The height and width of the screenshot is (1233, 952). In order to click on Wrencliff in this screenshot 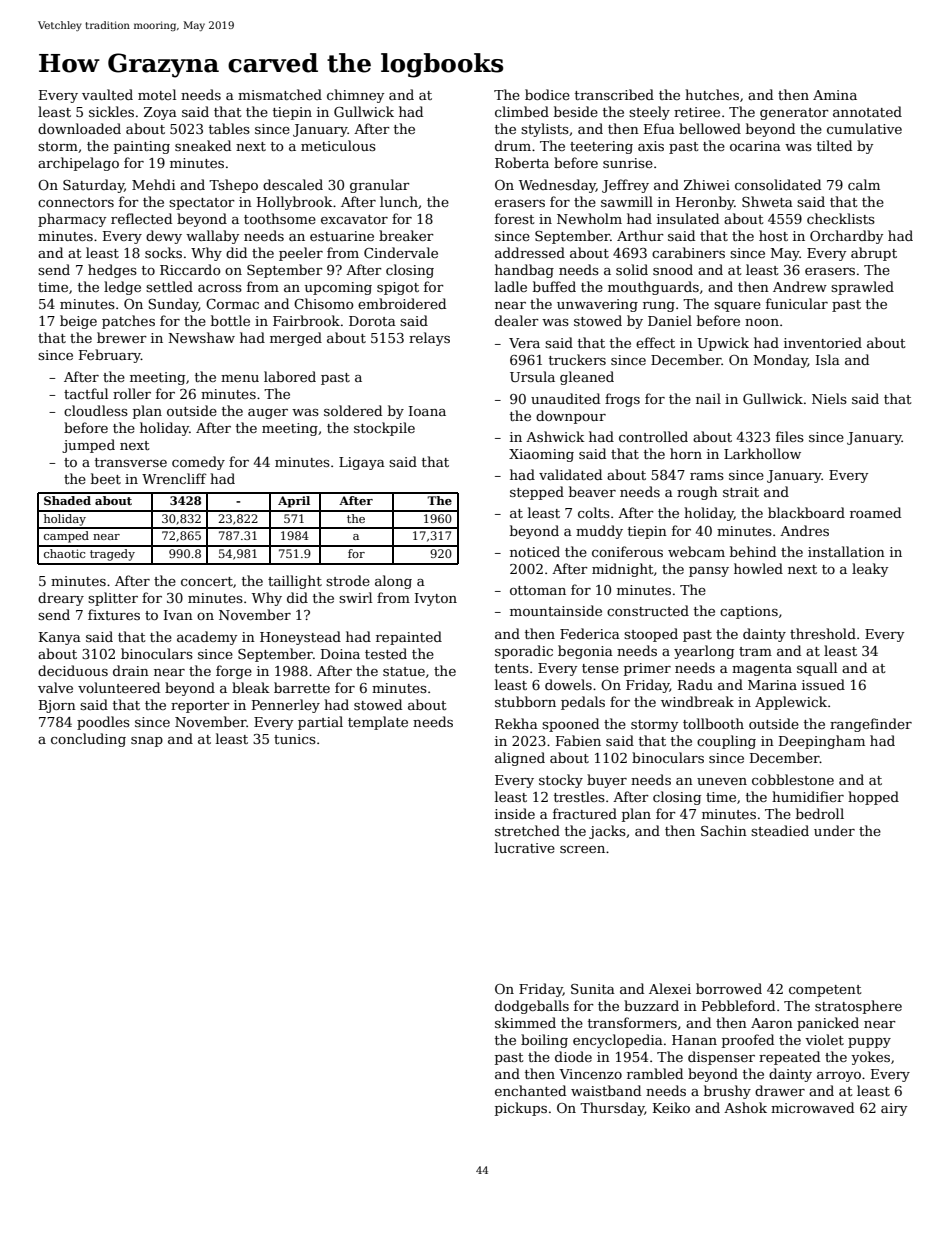, I will do `click(174, 478)`.
